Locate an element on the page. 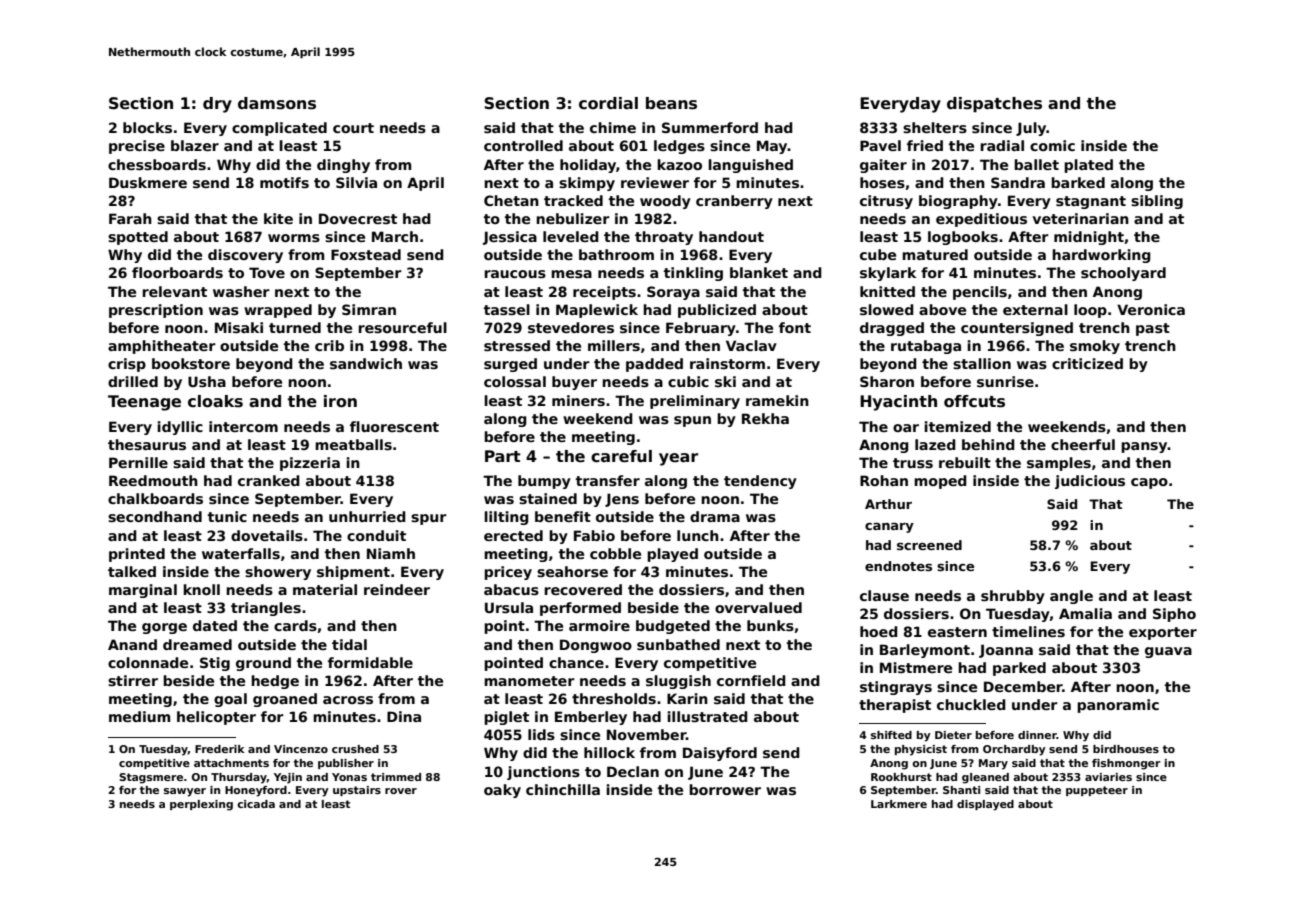  moped is located at coordinates (940, 482).
